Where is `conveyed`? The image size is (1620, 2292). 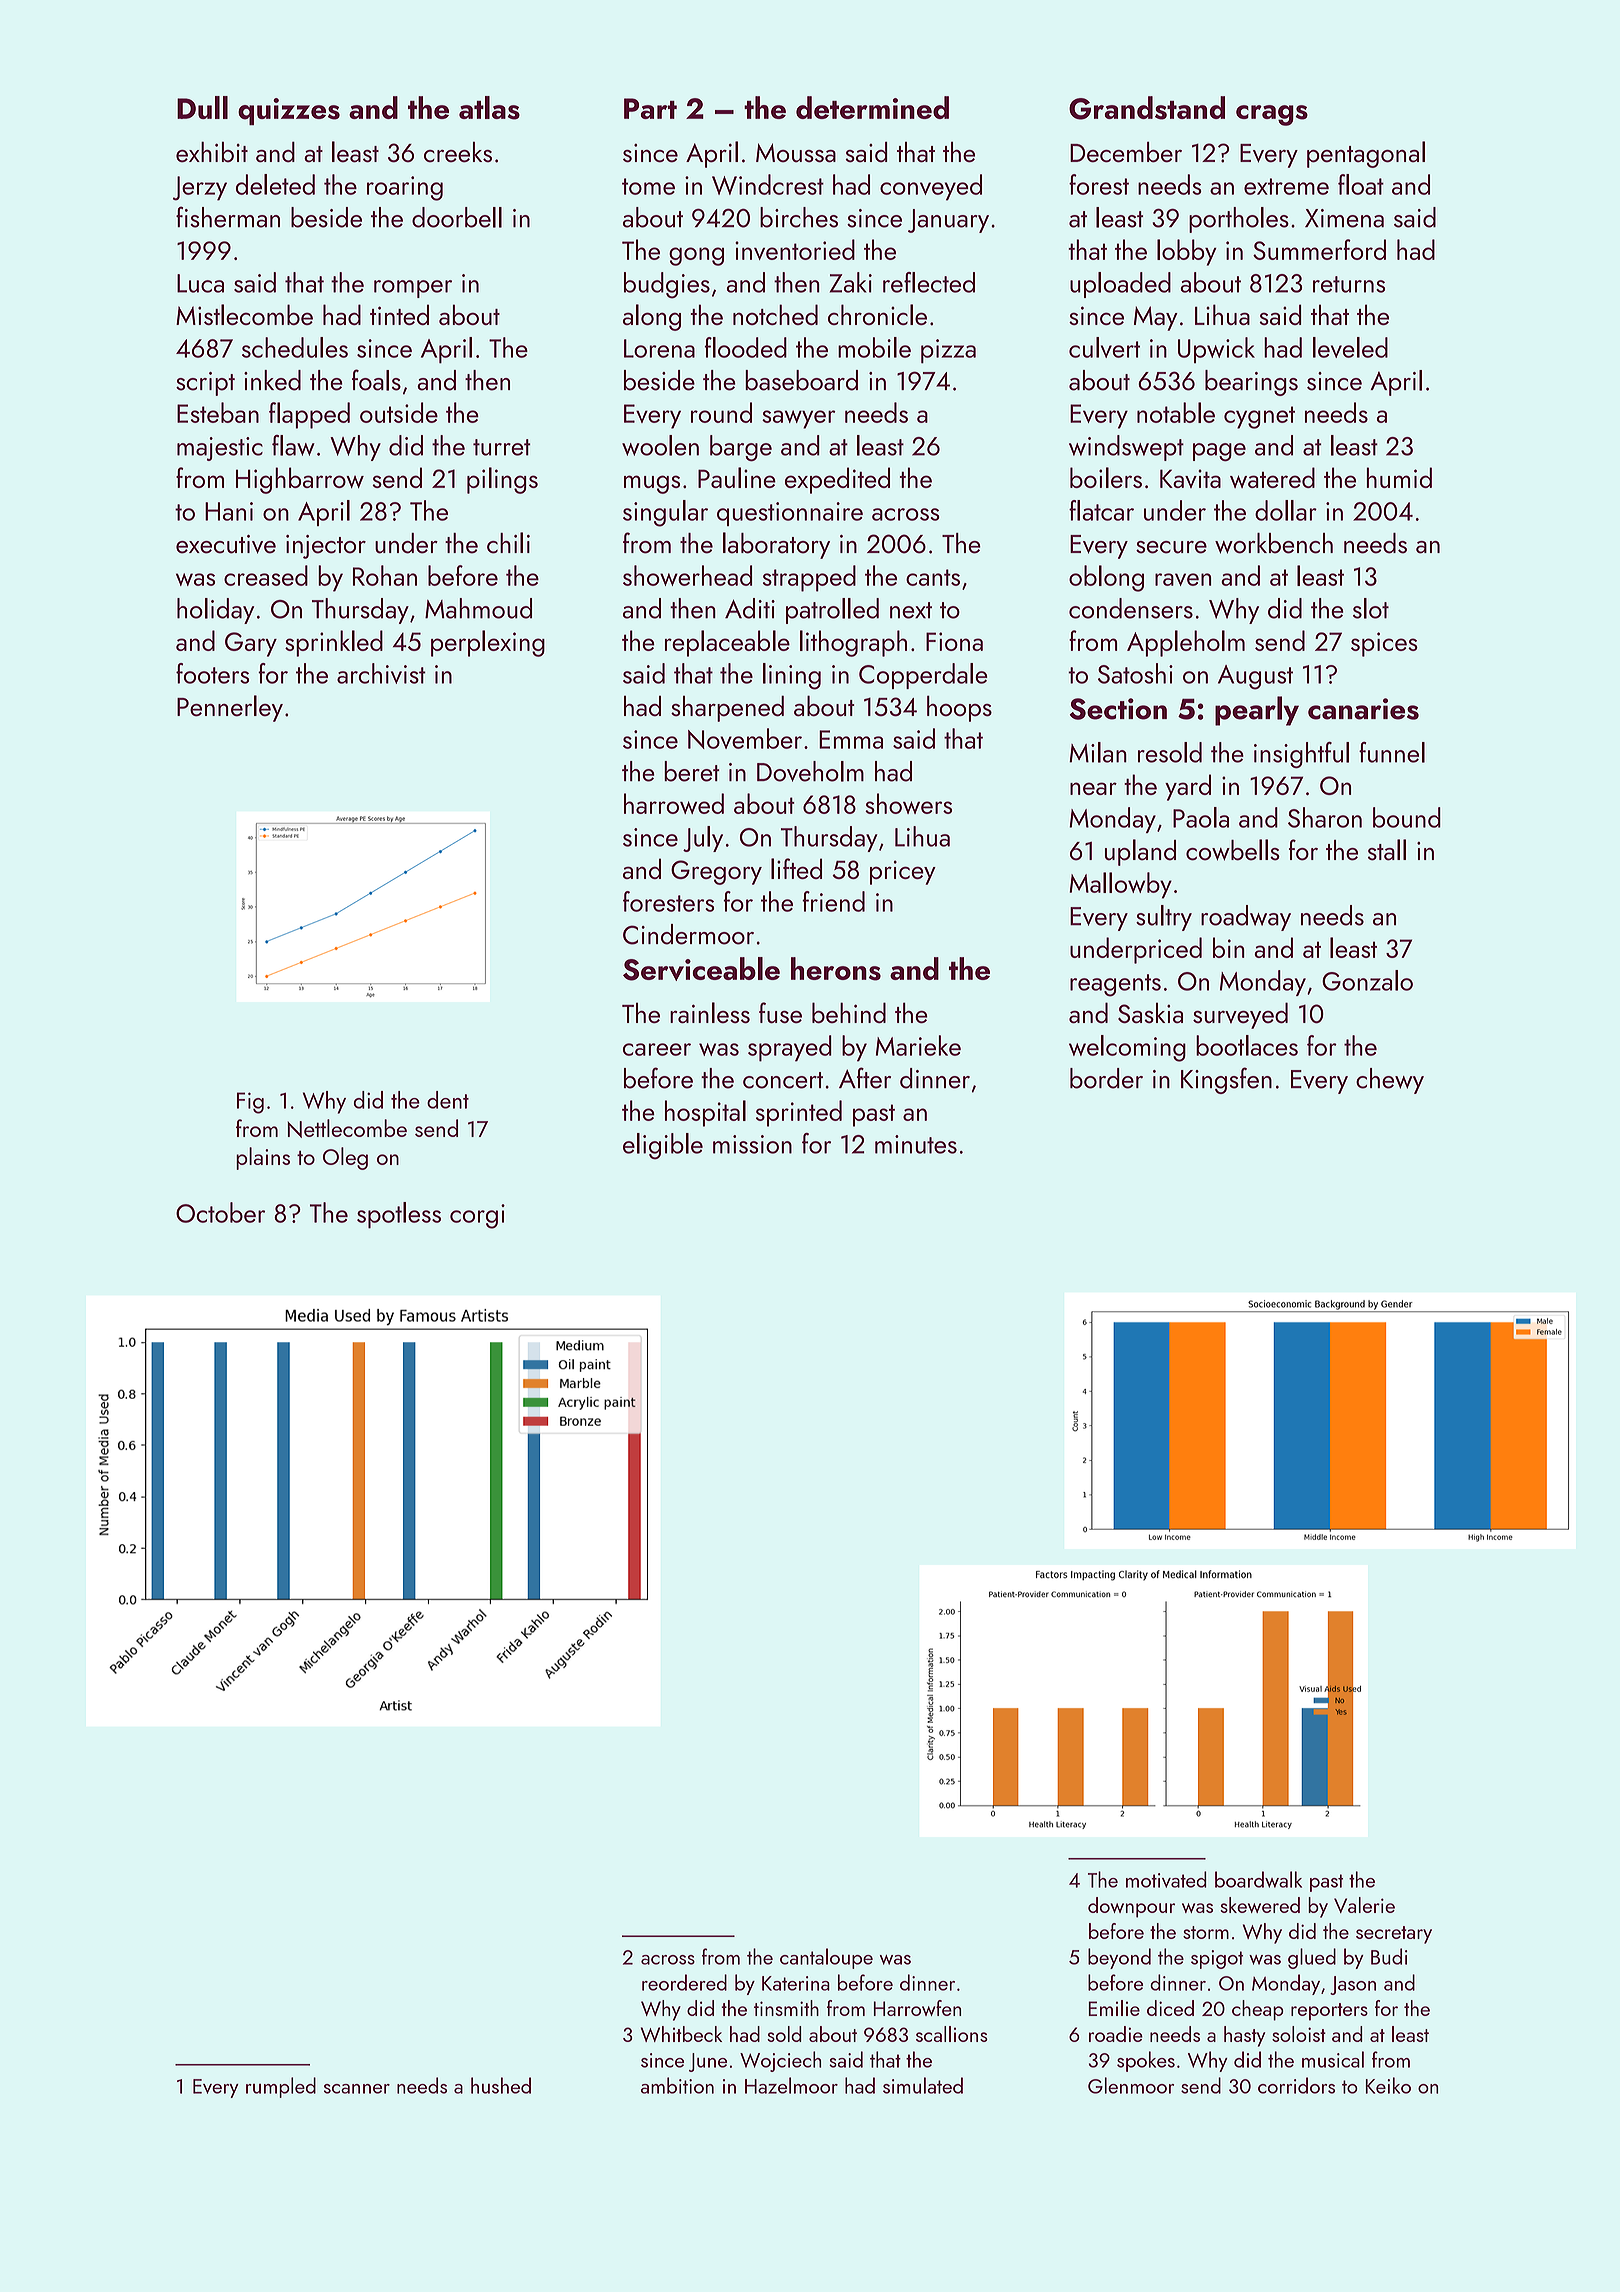
conveyed is located at coordinates (931, 187).
